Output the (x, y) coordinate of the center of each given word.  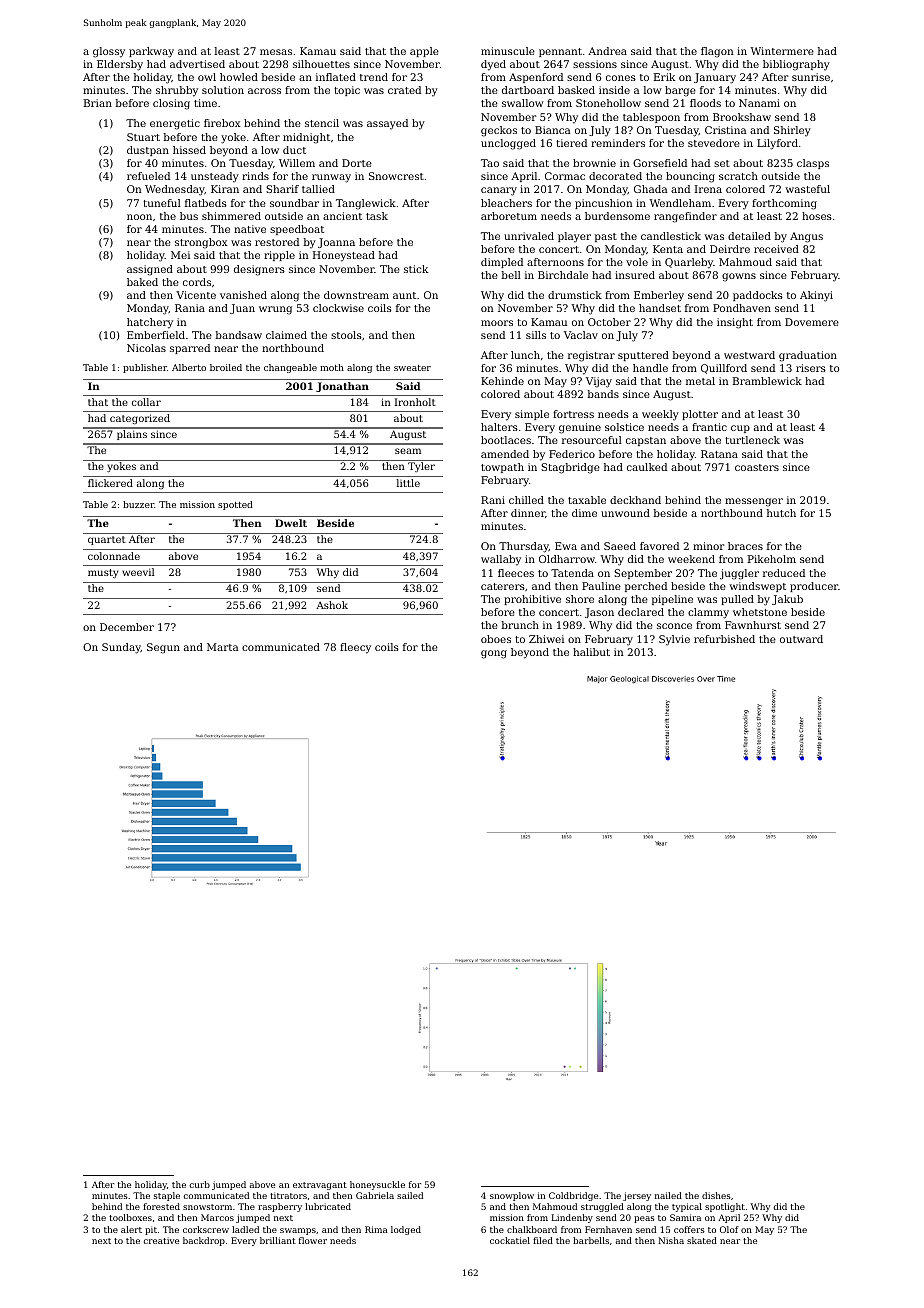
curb (199, 1184)
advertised (197, 64)
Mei (180, 255)
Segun (163, 648)
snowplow (512, 1196)
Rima (376, 1229)
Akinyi (816, 296)
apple (424, 52)
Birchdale (563, 275)
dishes (716, 1195)
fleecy (355, 648)
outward (801, 639)
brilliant (278, 1240)
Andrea (607, 51)
